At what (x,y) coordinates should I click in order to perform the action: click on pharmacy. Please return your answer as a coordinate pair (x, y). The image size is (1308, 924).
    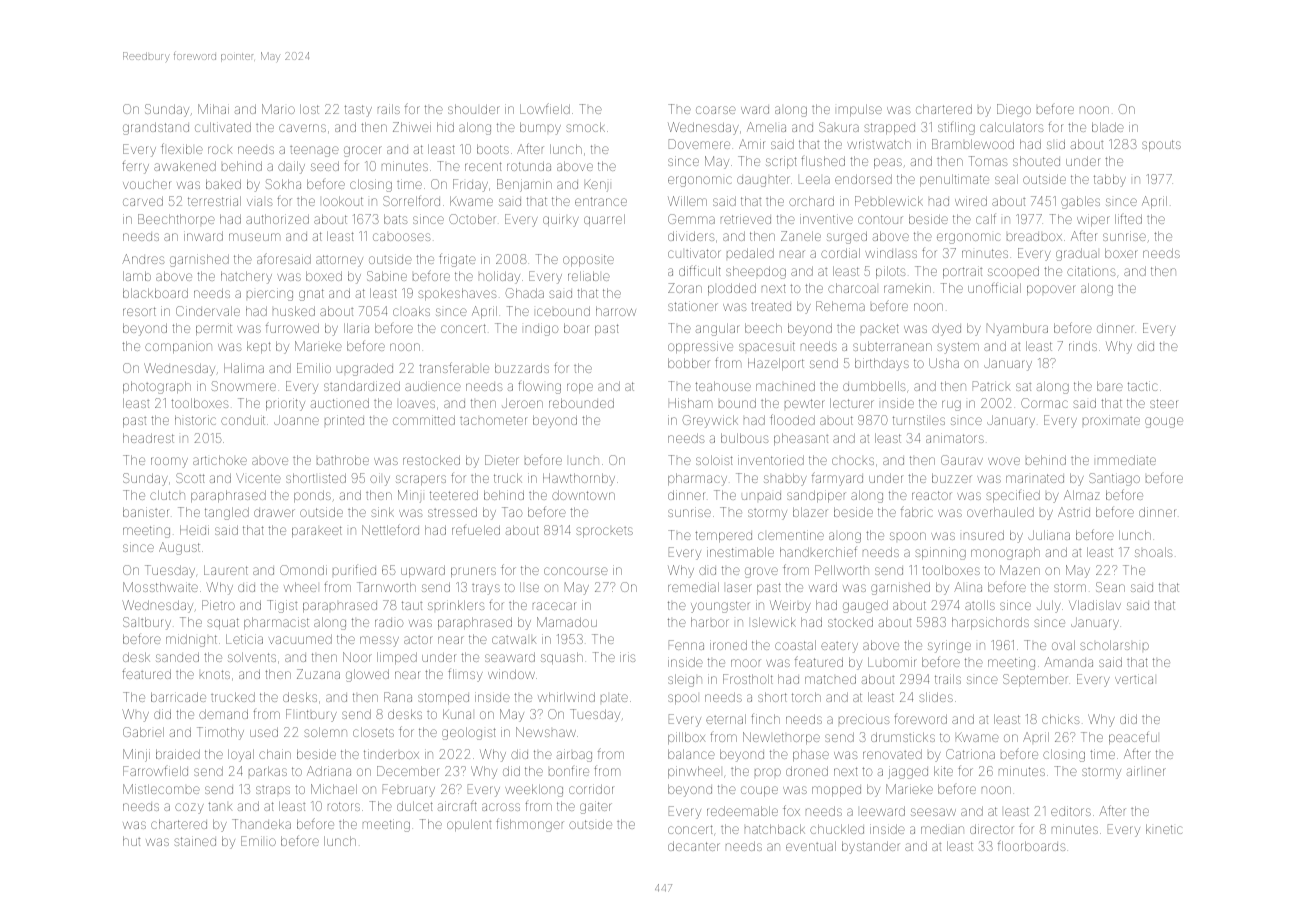
    Looking at the image, I should click on (697, 479).
